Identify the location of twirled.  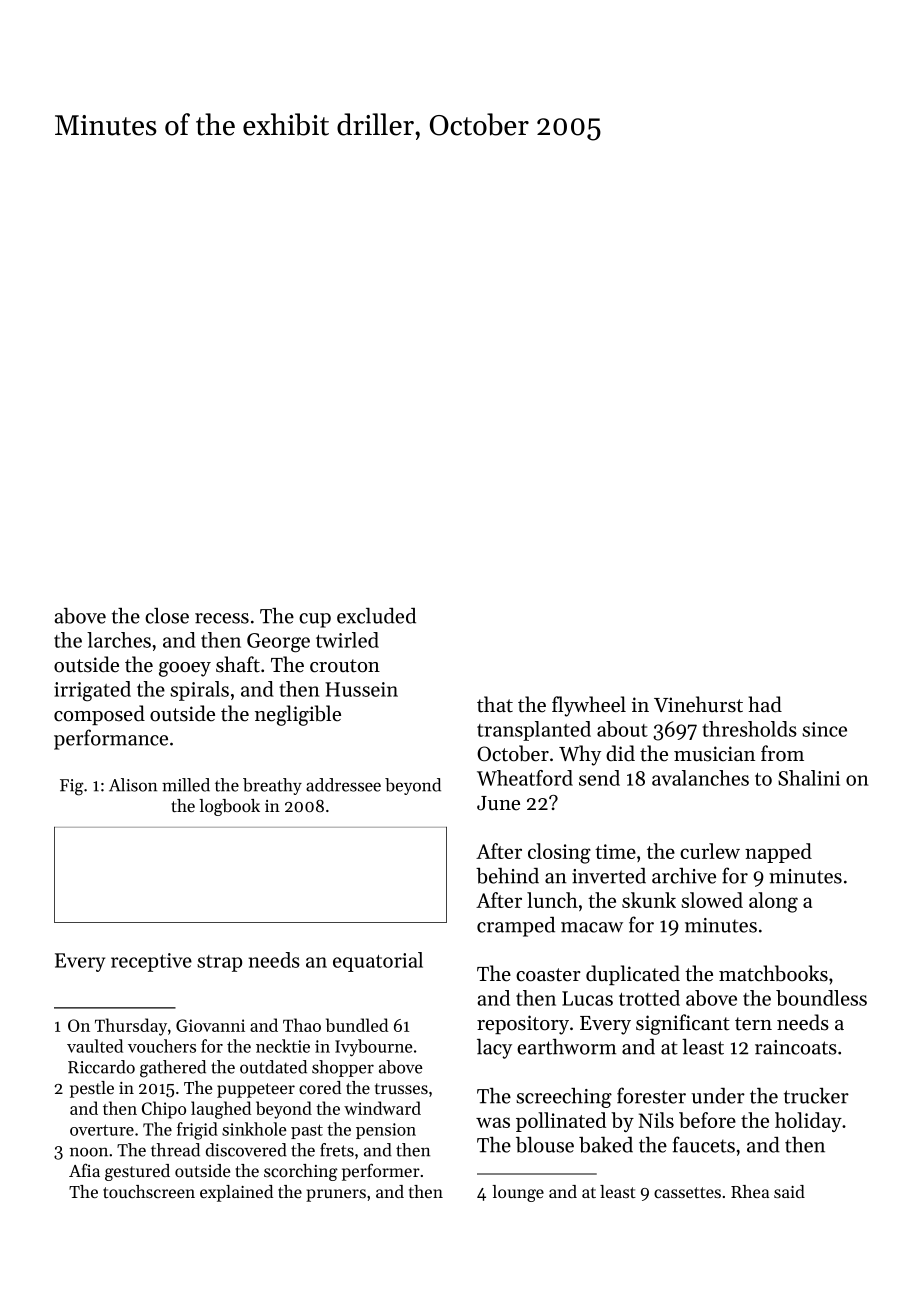
(347, 640).
